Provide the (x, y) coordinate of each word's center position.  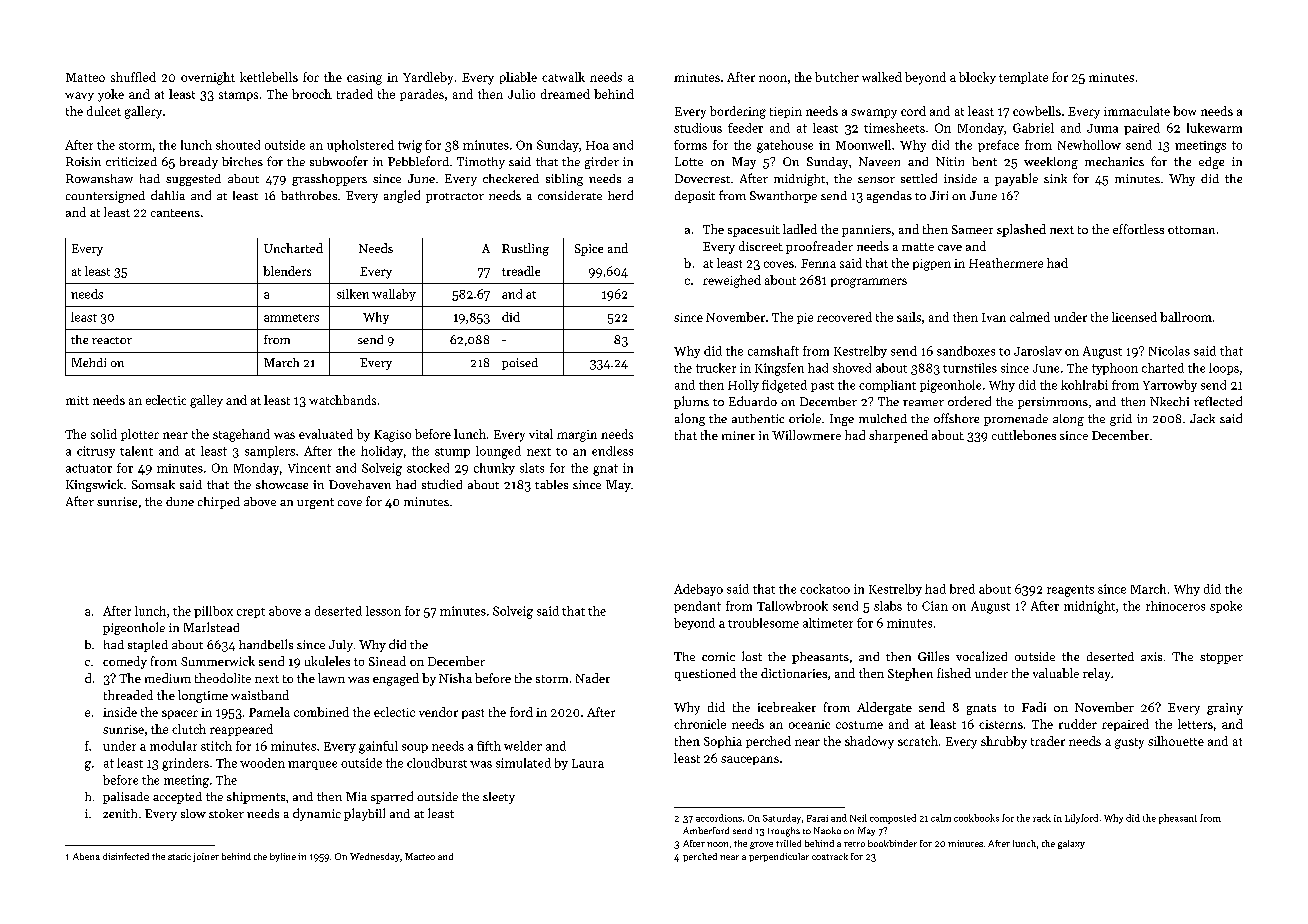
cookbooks (976, 818)
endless (612, 451)
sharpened (898, 436)
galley (206, 401)
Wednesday (375, 857)
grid (1121, 420)
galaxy (1071, 844)
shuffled (133, 77)
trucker (716, 368)
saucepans (750, 760)
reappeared (241, 730)
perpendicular (779, 857)
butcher (837, 77)
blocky (977, 78)
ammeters (291, 318)
